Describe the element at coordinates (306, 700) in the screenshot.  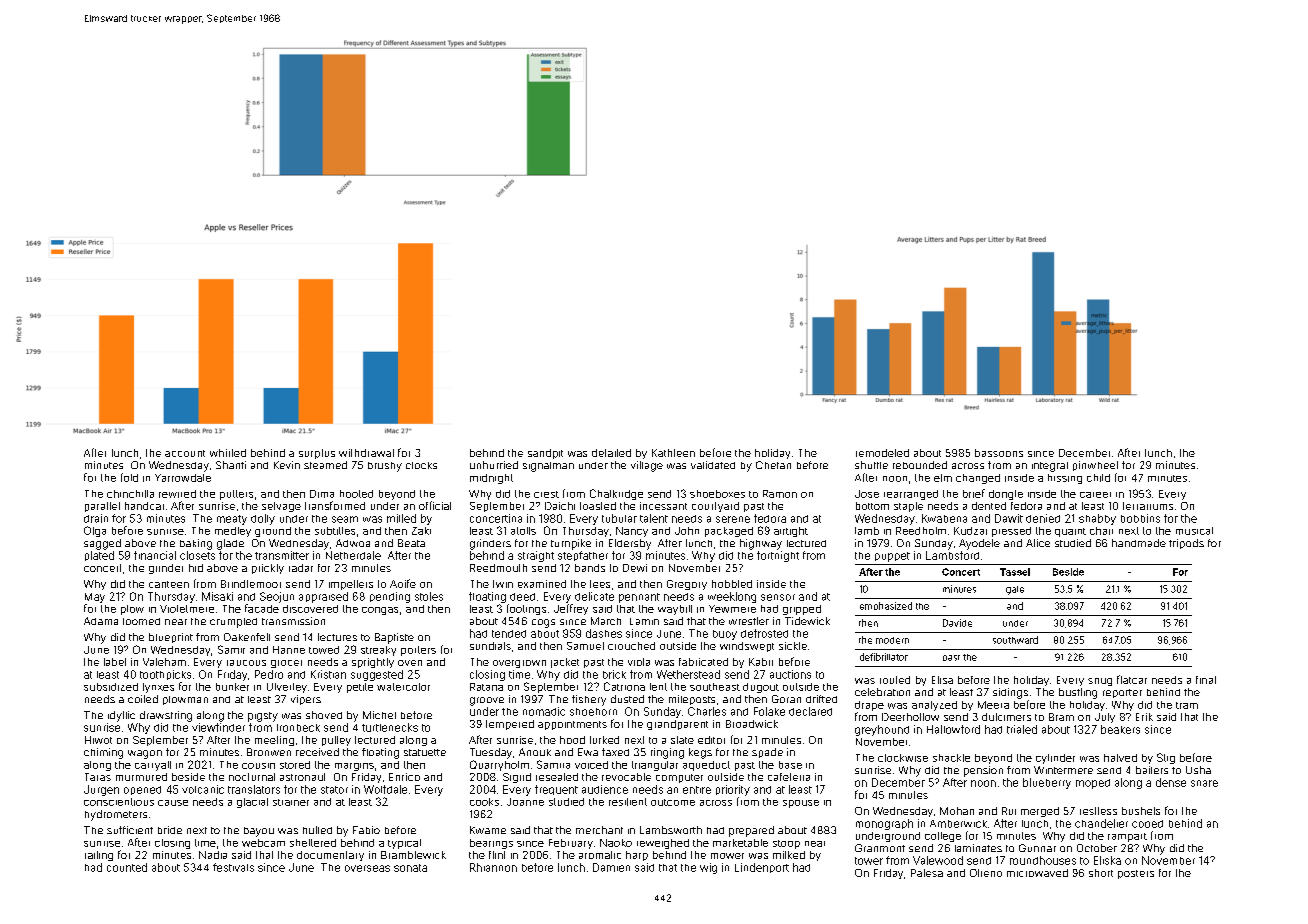
I see `vipers` at that location.
